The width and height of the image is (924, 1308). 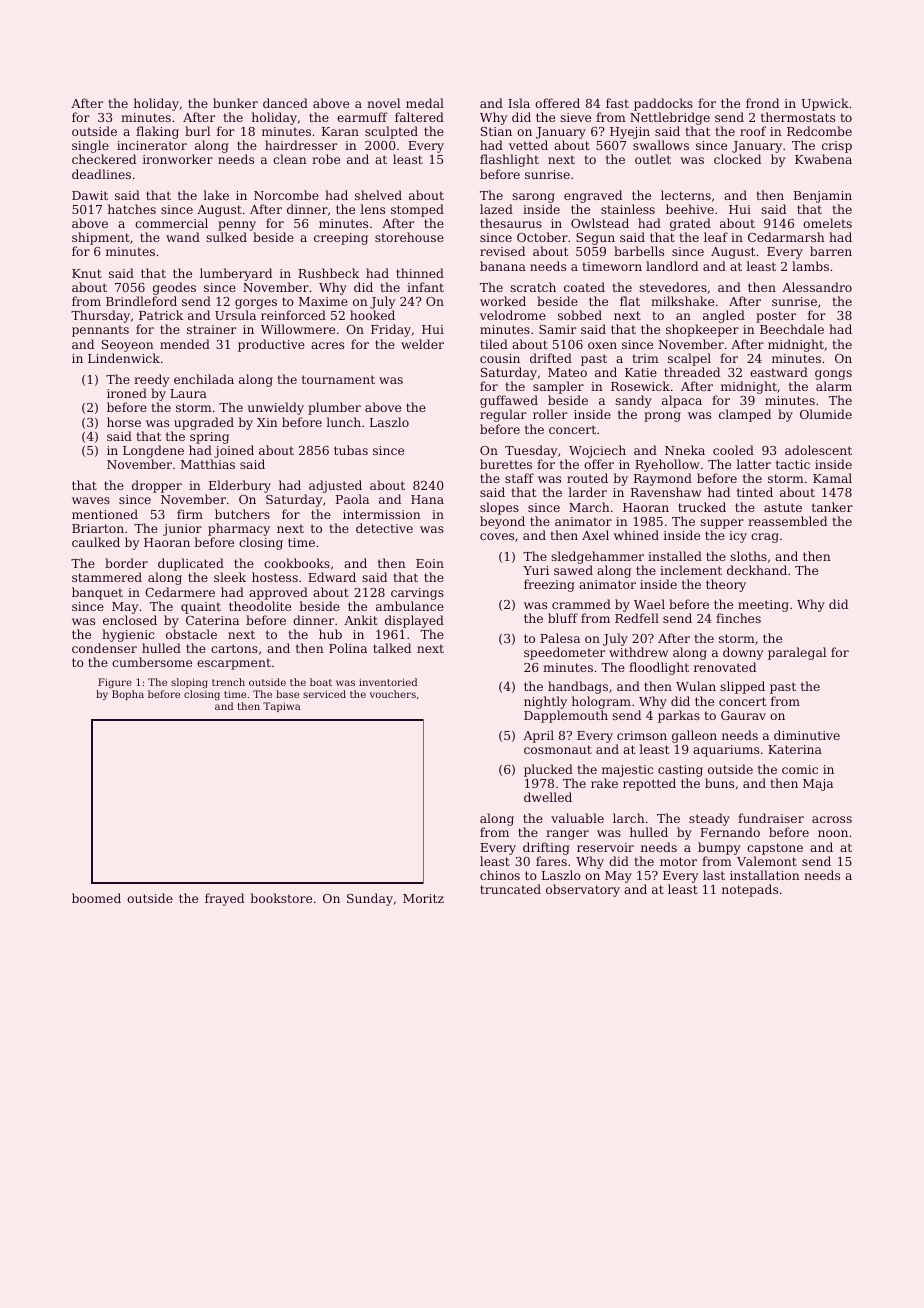 I want to click on Benjamin, so click(x=823, y=197).
